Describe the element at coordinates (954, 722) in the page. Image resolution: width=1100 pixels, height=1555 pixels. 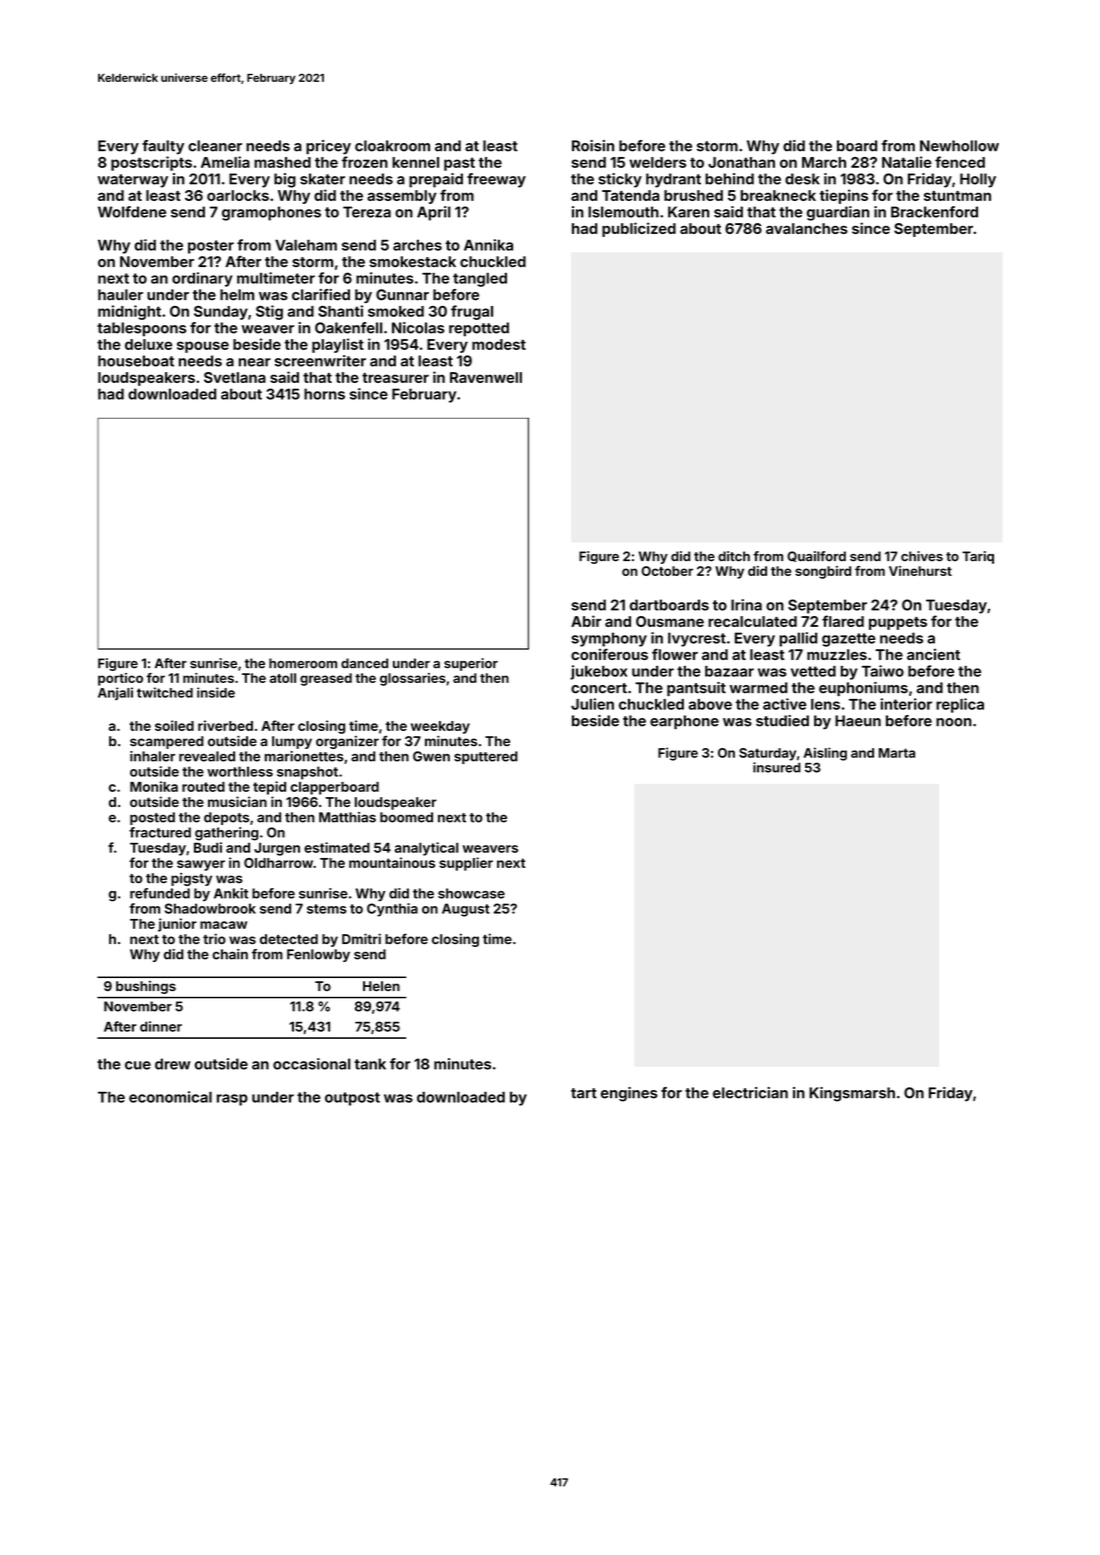
I see `noon` at that location.
